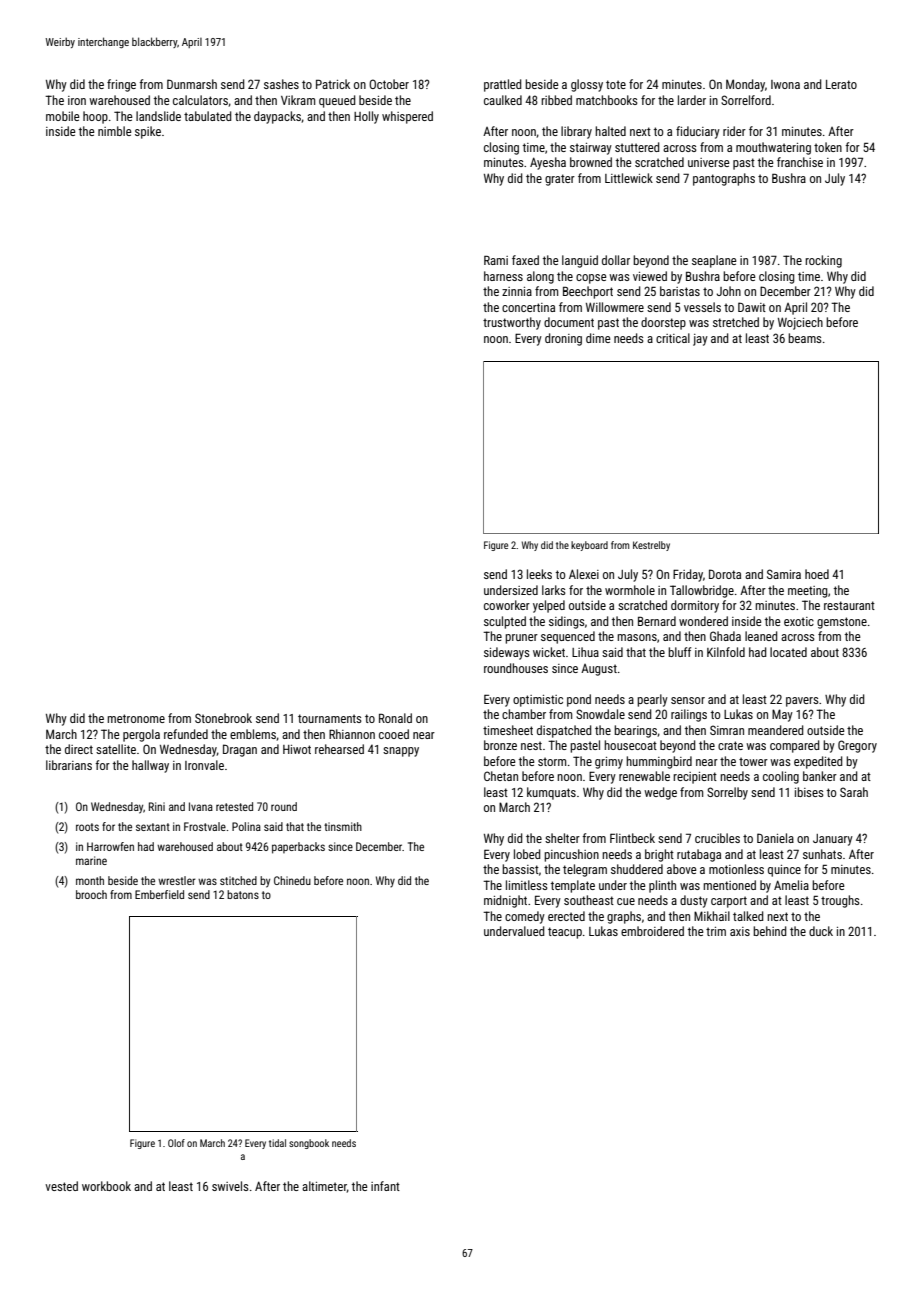 This document has height=1308, width=924. I want to click on wedge, so click(660, 793).
